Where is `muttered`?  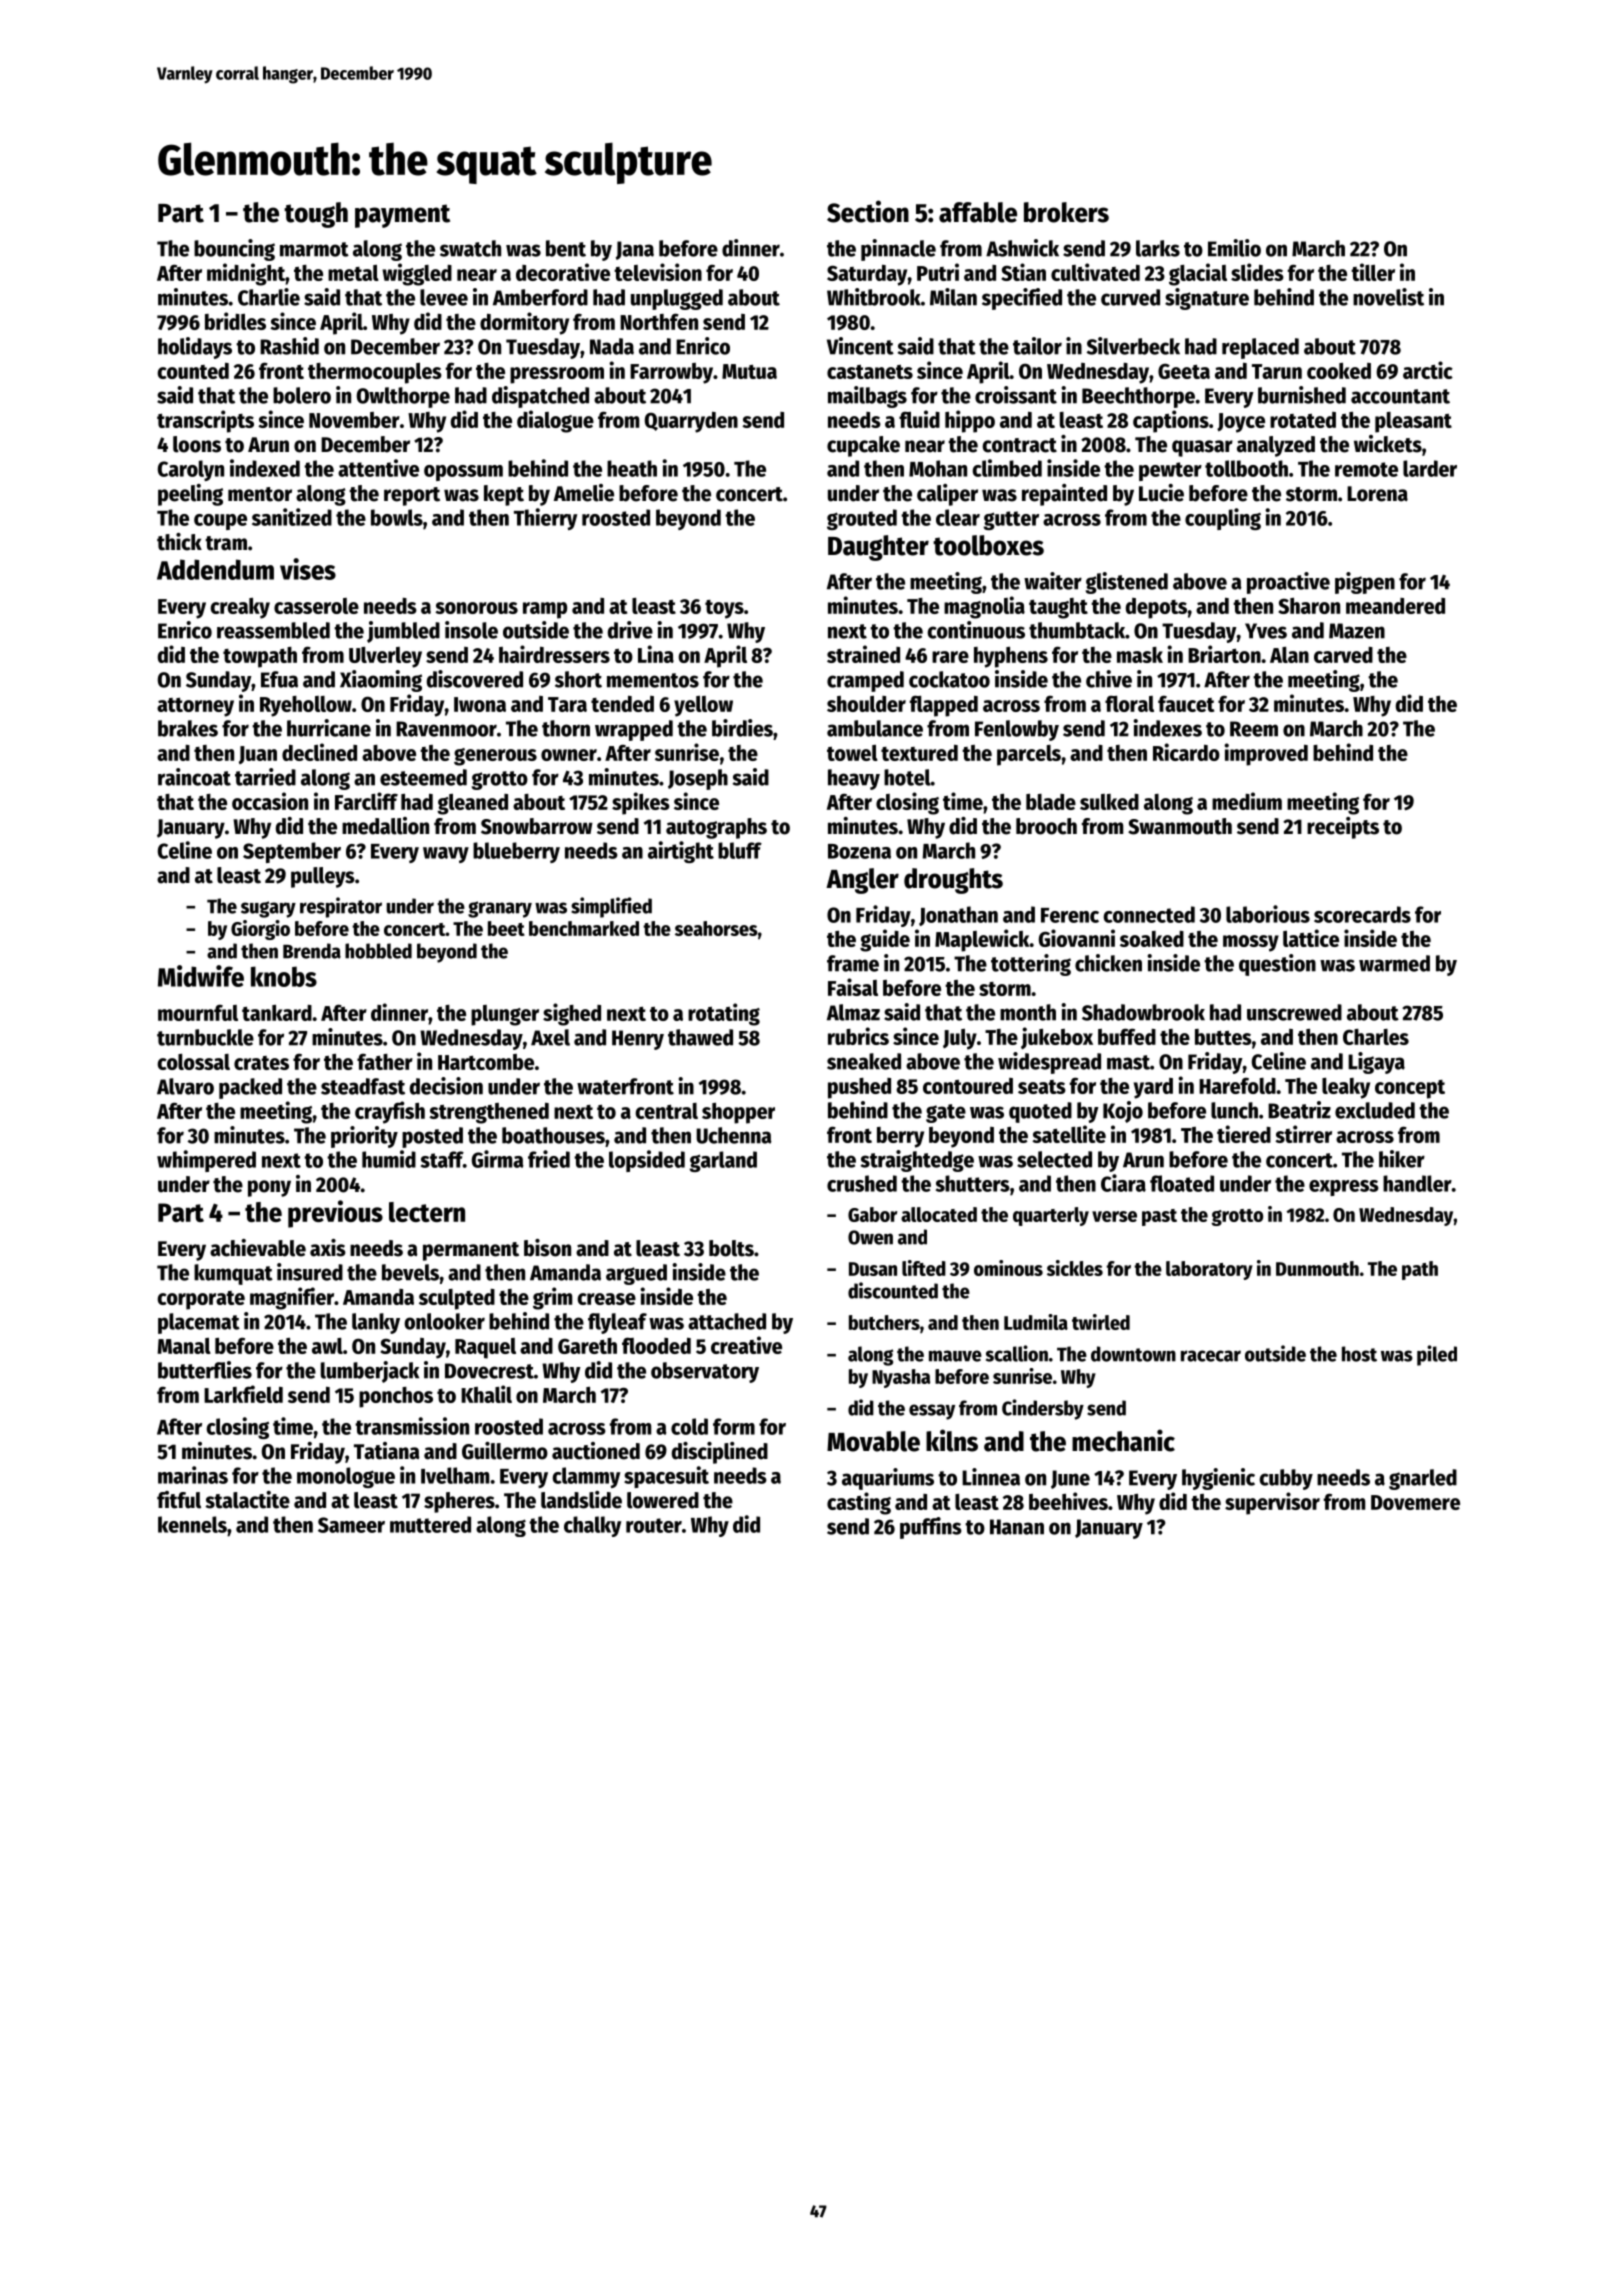 muttered is located at coordinates (430, 1524).
